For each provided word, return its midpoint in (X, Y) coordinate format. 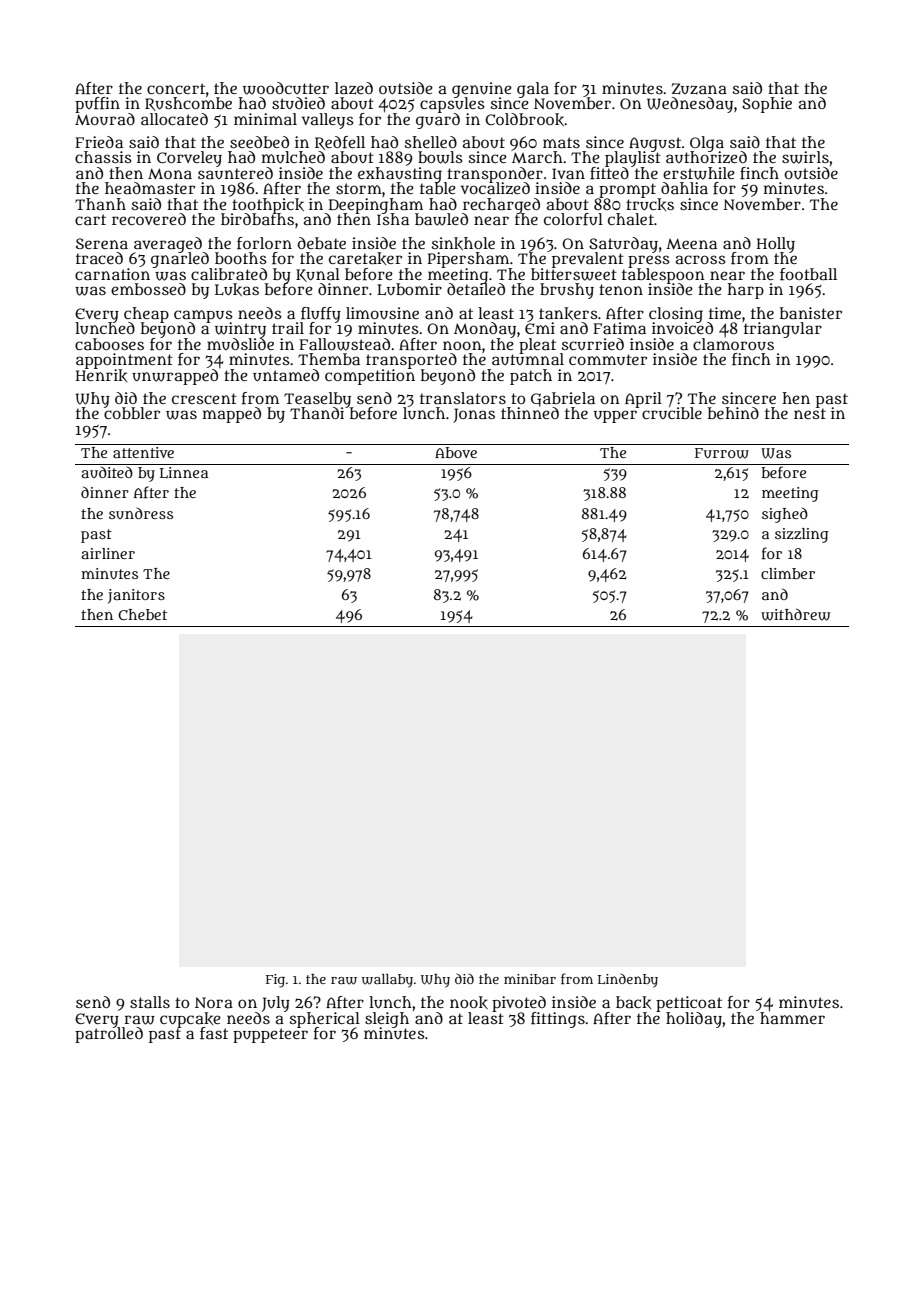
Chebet (142, 614)
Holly (776, 245)
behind (733, 413)
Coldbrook (525, 119)
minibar (530, 979)
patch (531, 377)
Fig (275, 981)
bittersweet (574, 274)
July (276, 1004)
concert (176, 88)
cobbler (132, 413)
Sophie (767, 105)
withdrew (796, 614)
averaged (168, 244)
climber (788, 573)
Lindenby (628, 980)
